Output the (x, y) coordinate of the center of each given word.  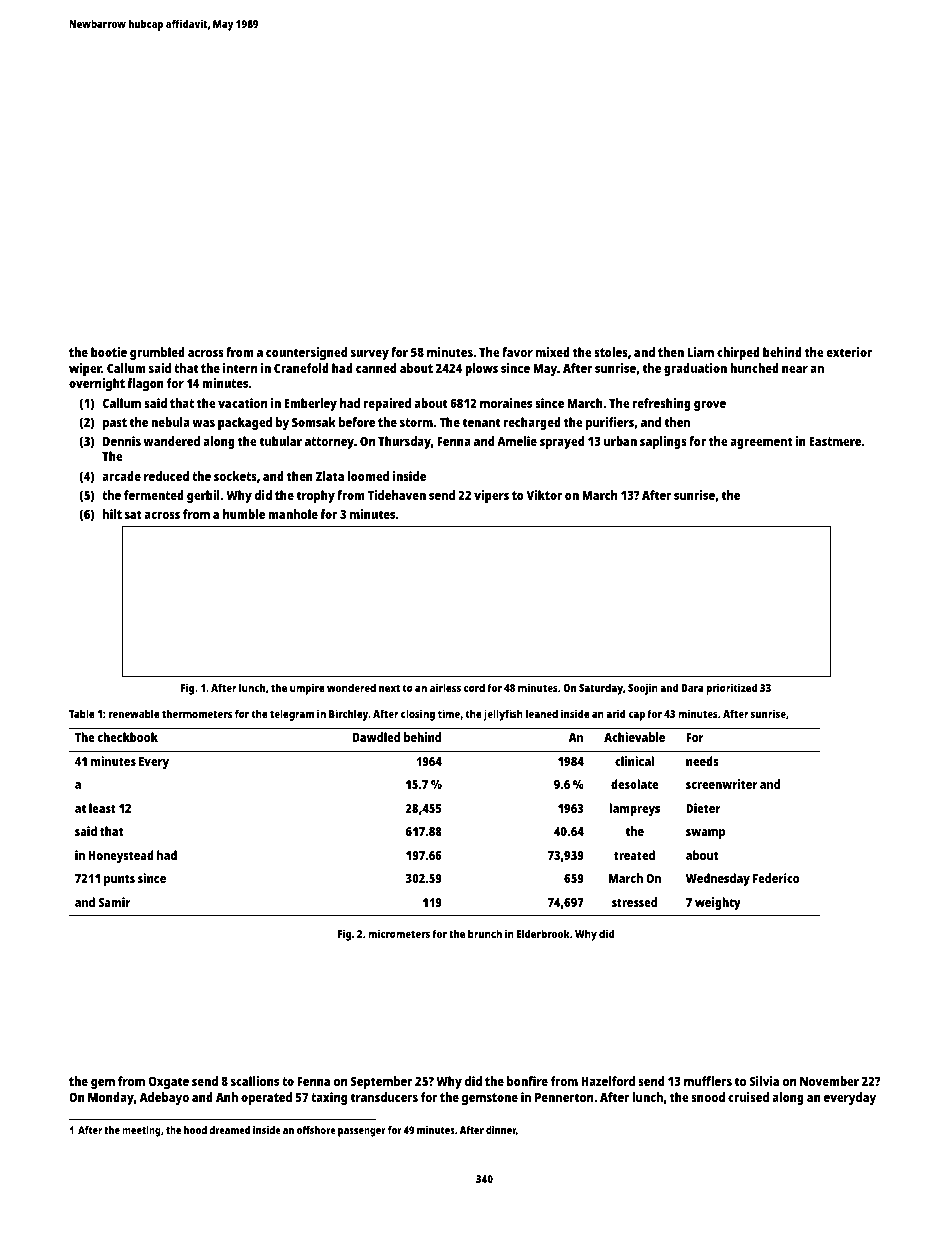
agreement (761, 443)
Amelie (517, 441)
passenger (362, 1132)
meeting (141, 1131)
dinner (501, 1130)
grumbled (157, 353)
